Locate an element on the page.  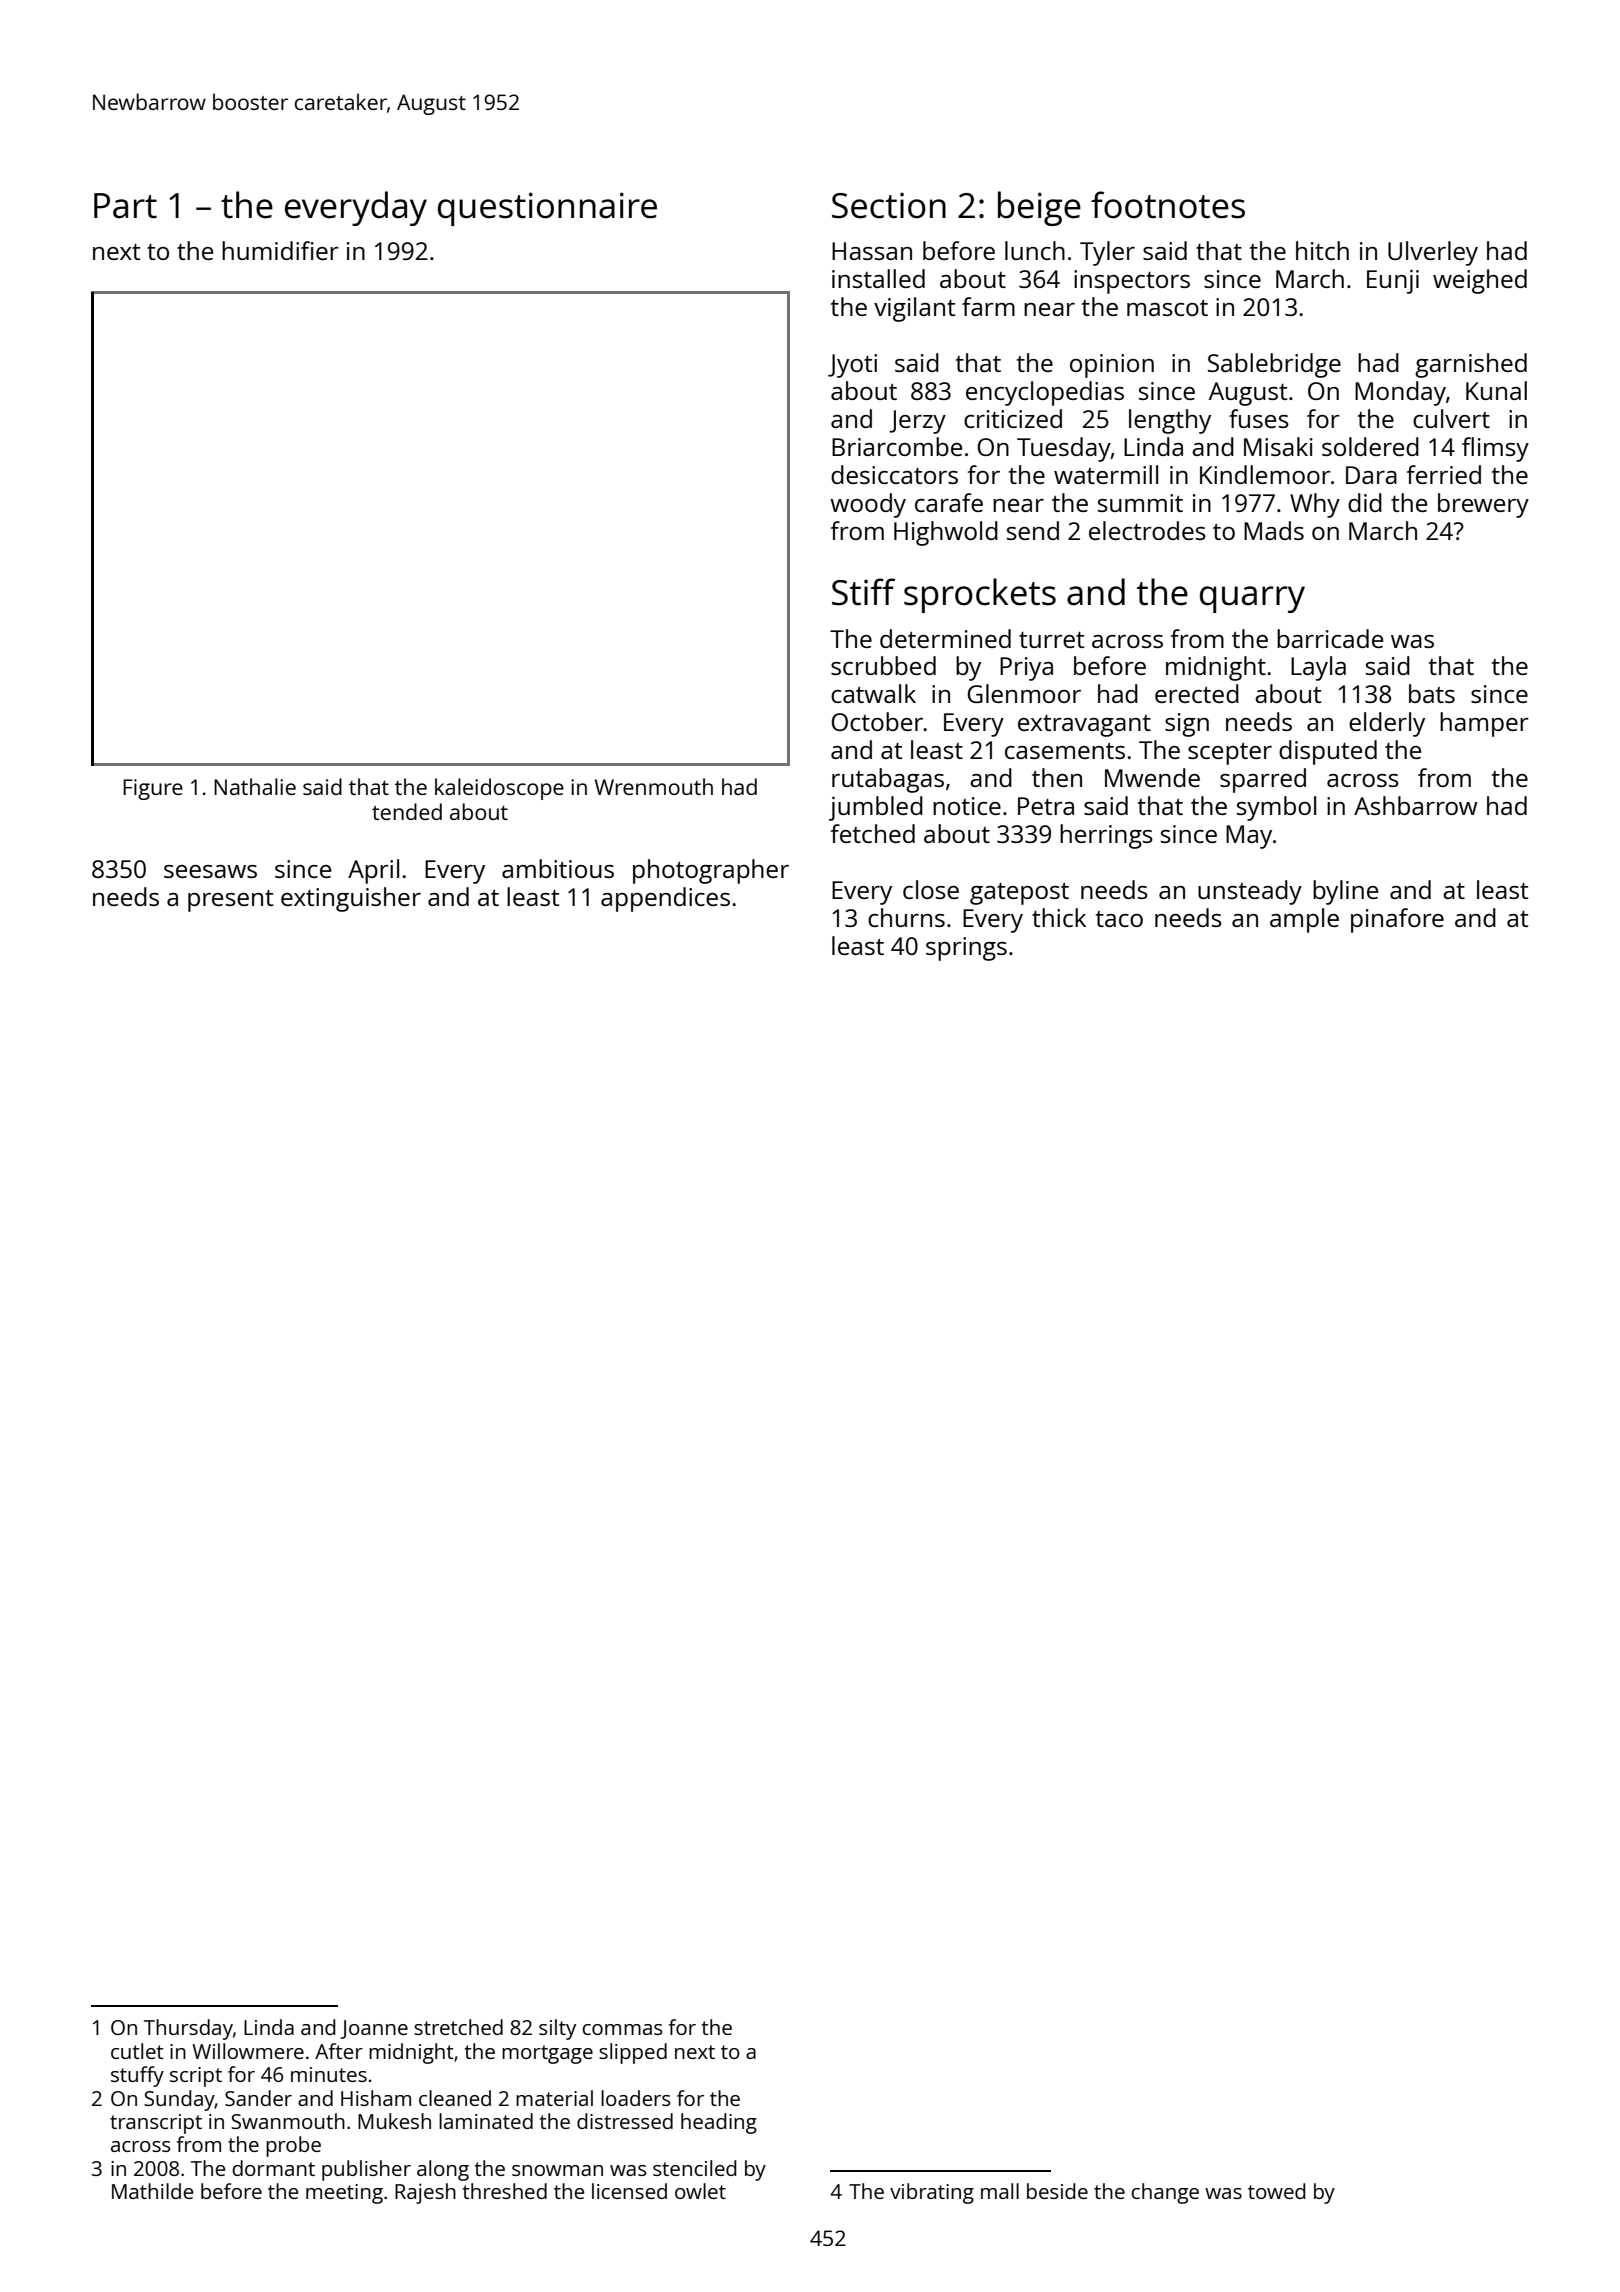
Kunal is located at coordinates (1496, 390).
